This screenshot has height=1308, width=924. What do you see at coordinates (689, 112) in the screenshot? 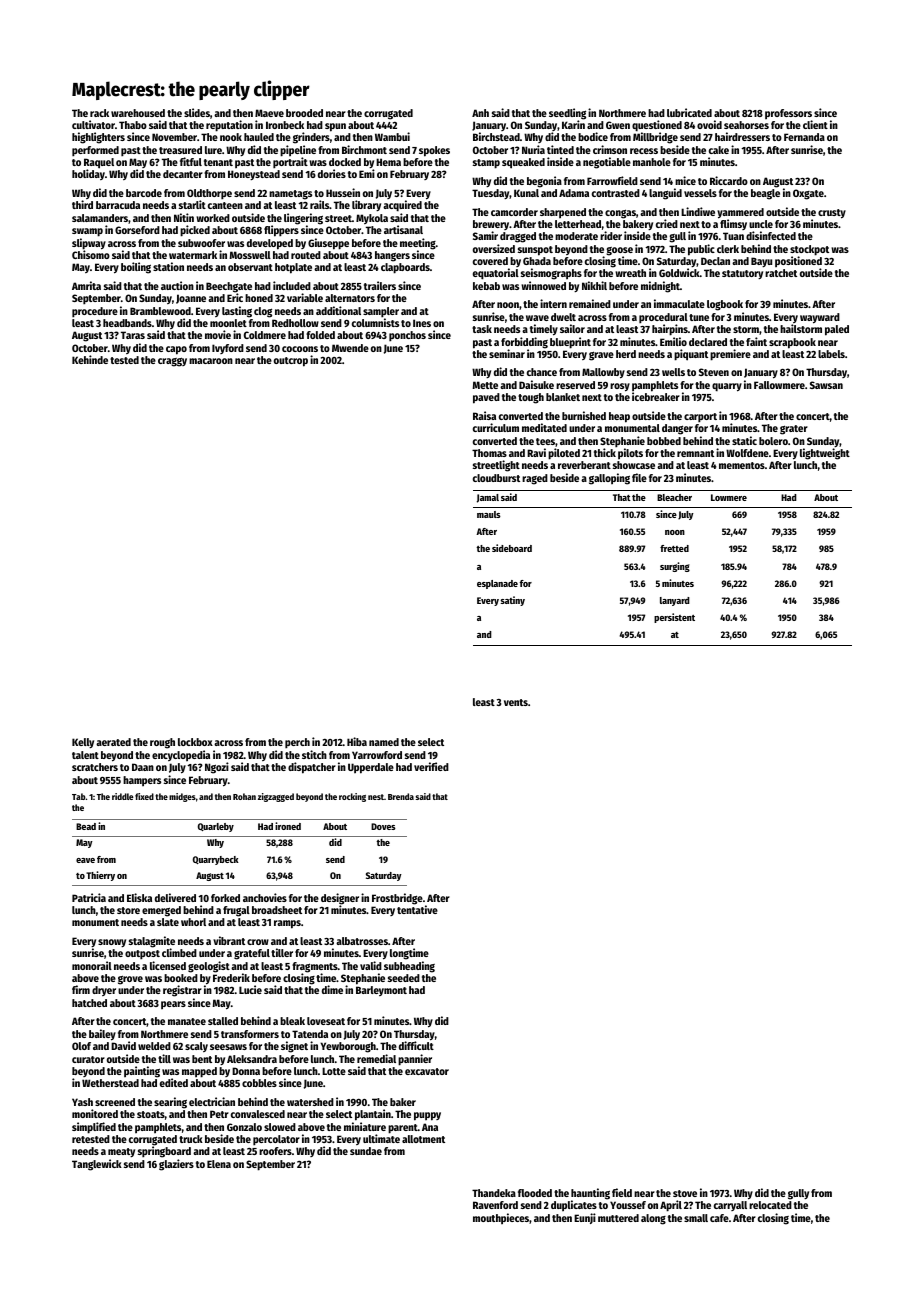
I see `lubricated` at bounding box center [689, 112].
